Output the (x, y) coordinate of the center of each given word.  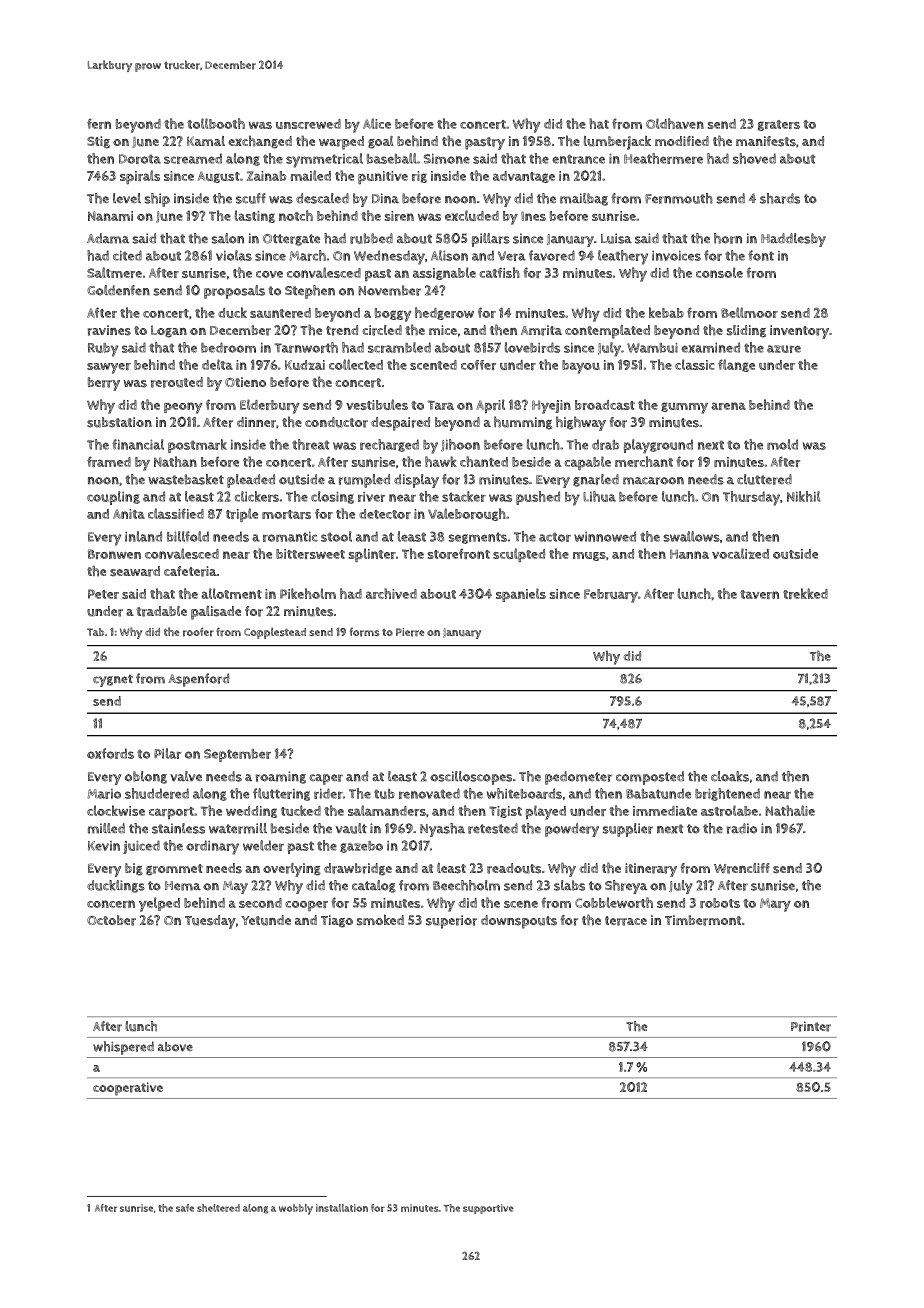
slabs (569, 885)
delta (217, 364)
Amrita (541, 330)
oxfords (110, 753)
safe (185, 1208)
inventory (799, 332)
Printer (811, 1026)
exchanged (260, 142)
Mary (775, 905)
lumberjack (617, 143)
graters (779, 125)
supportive (488, 1209)
